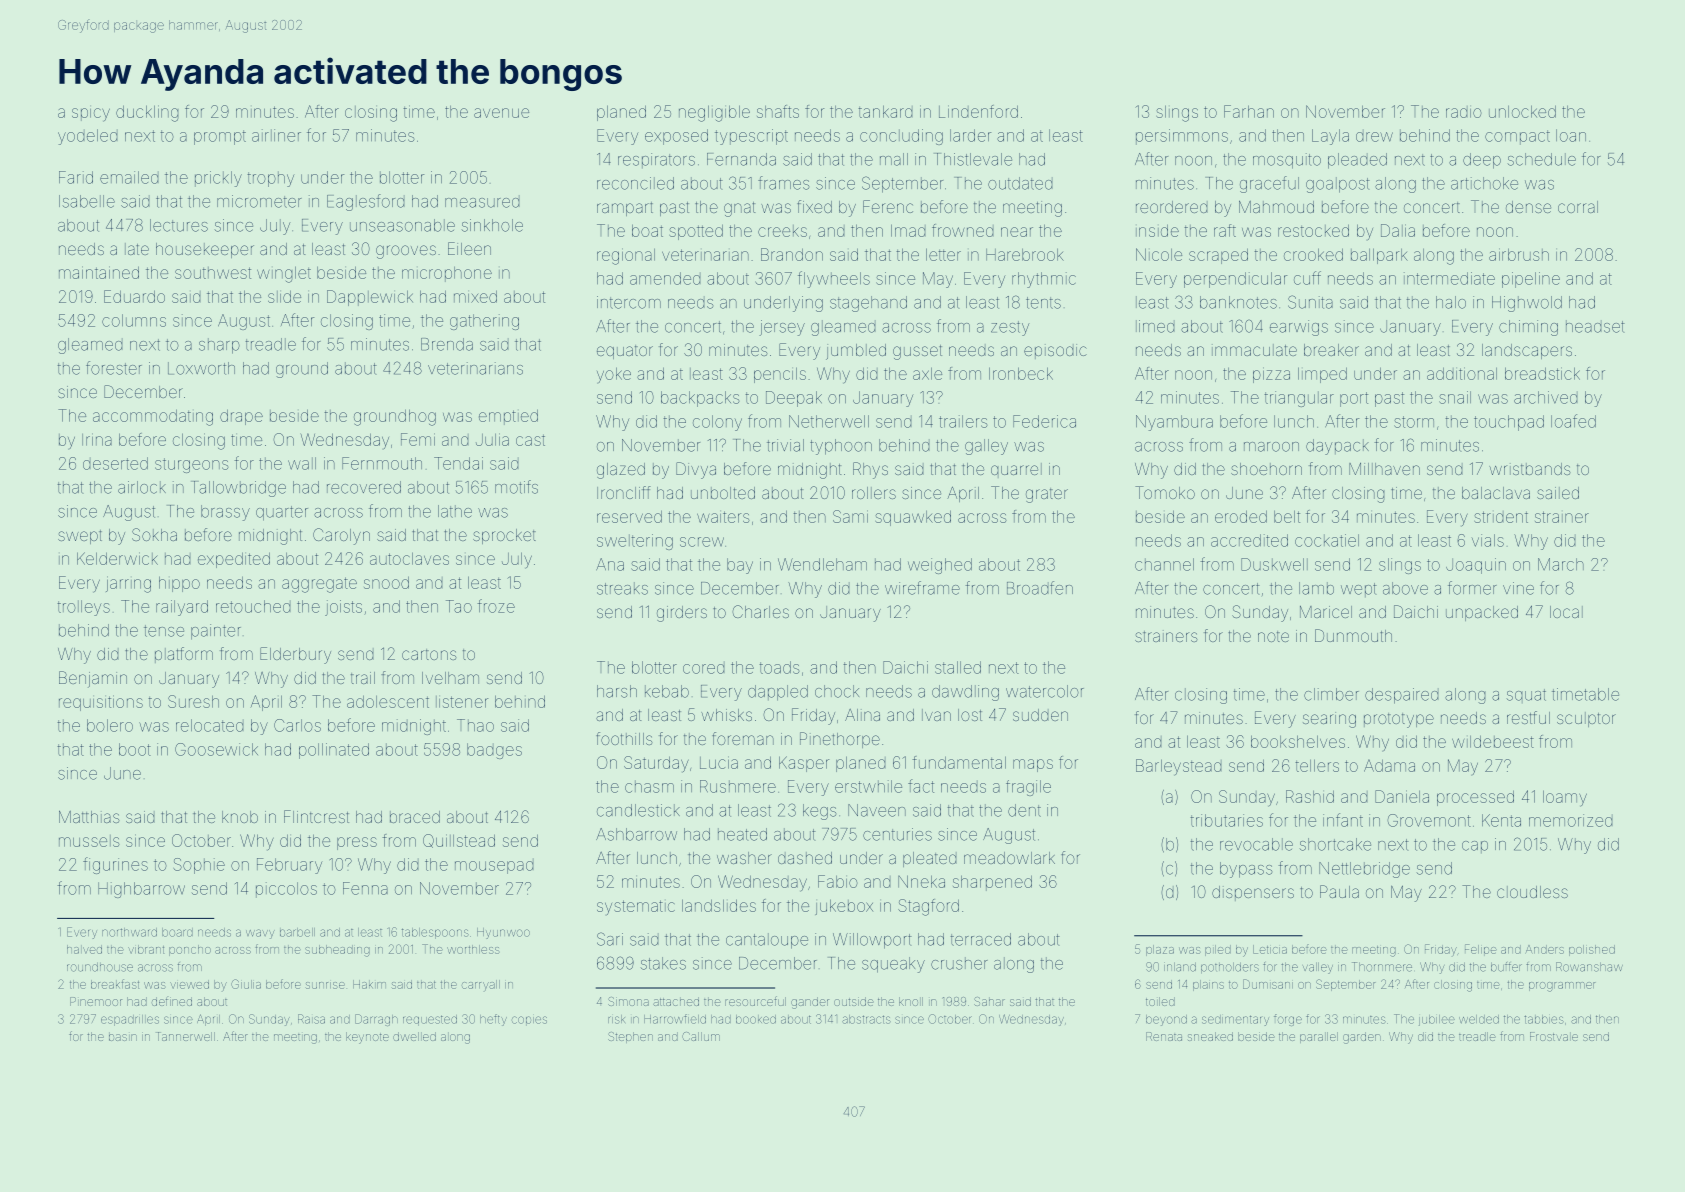 The width and height of the document is (1685, 1192). Describe the element at coordinates (1526, 695) in the document. I see `squat` at that location.
